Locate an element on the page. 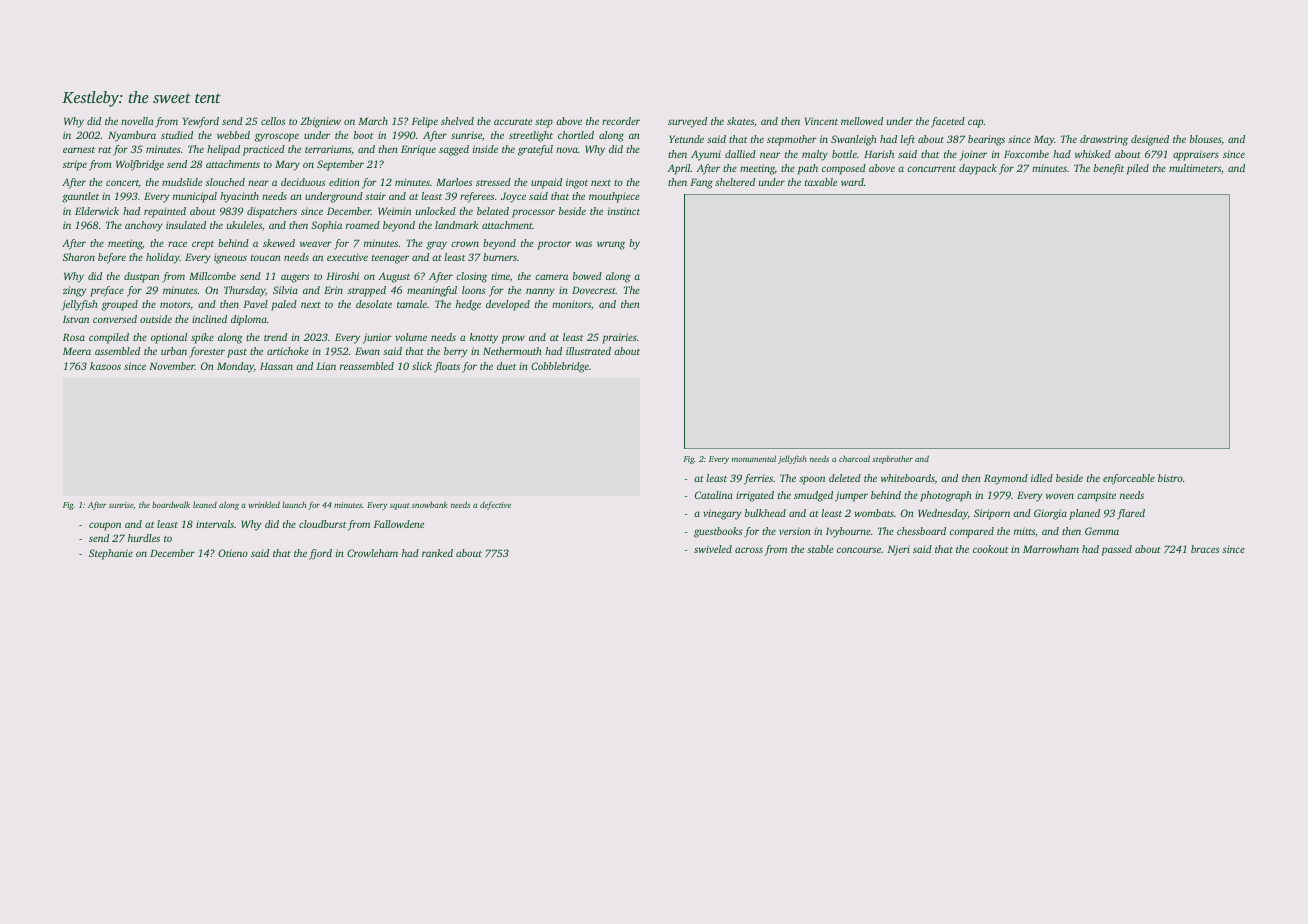 This page has width=1308, height=924. taxable is located at coordinates (821, 182).
